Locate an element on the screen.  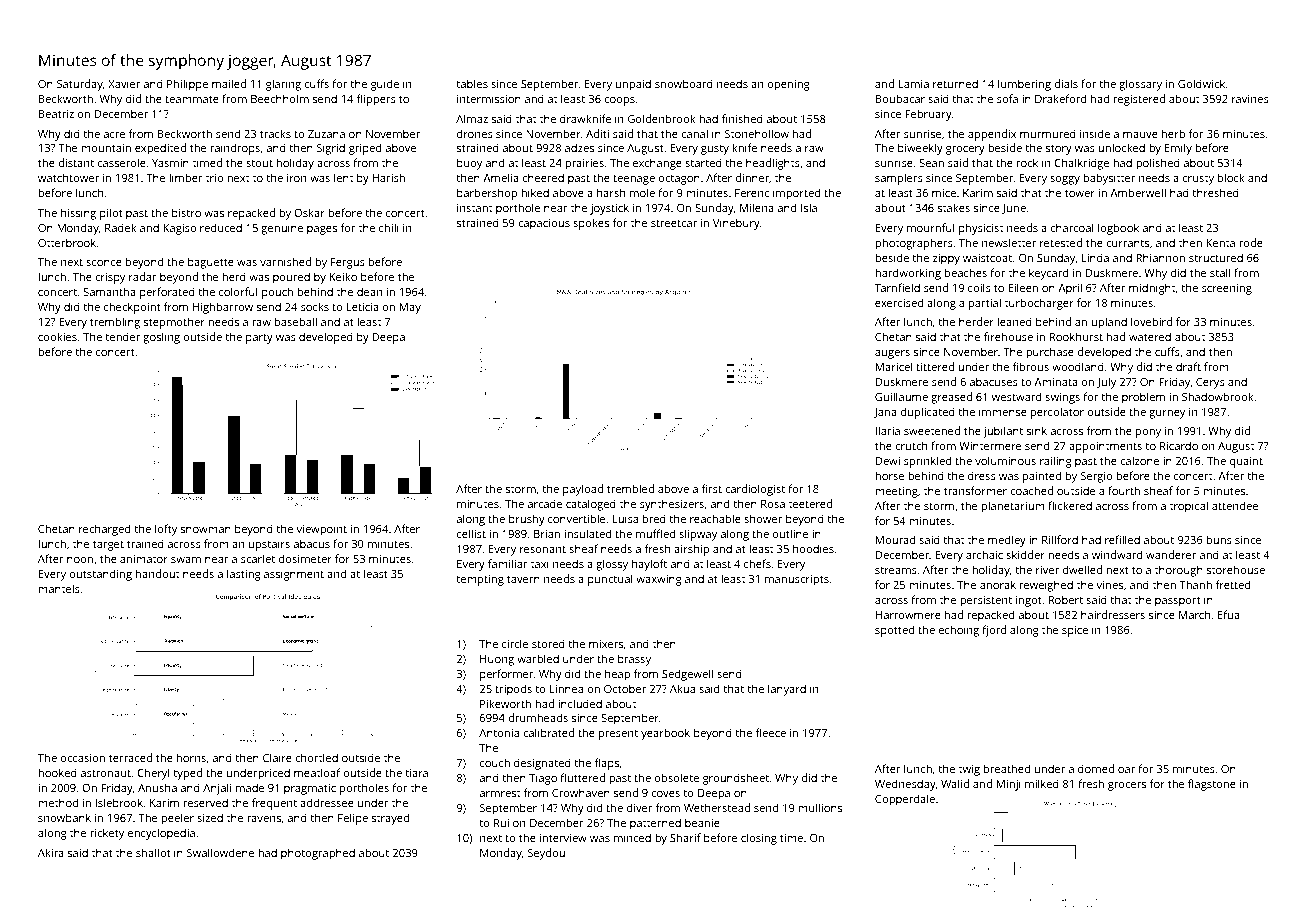
Swallowdene is located at coordinates (220, 852).
